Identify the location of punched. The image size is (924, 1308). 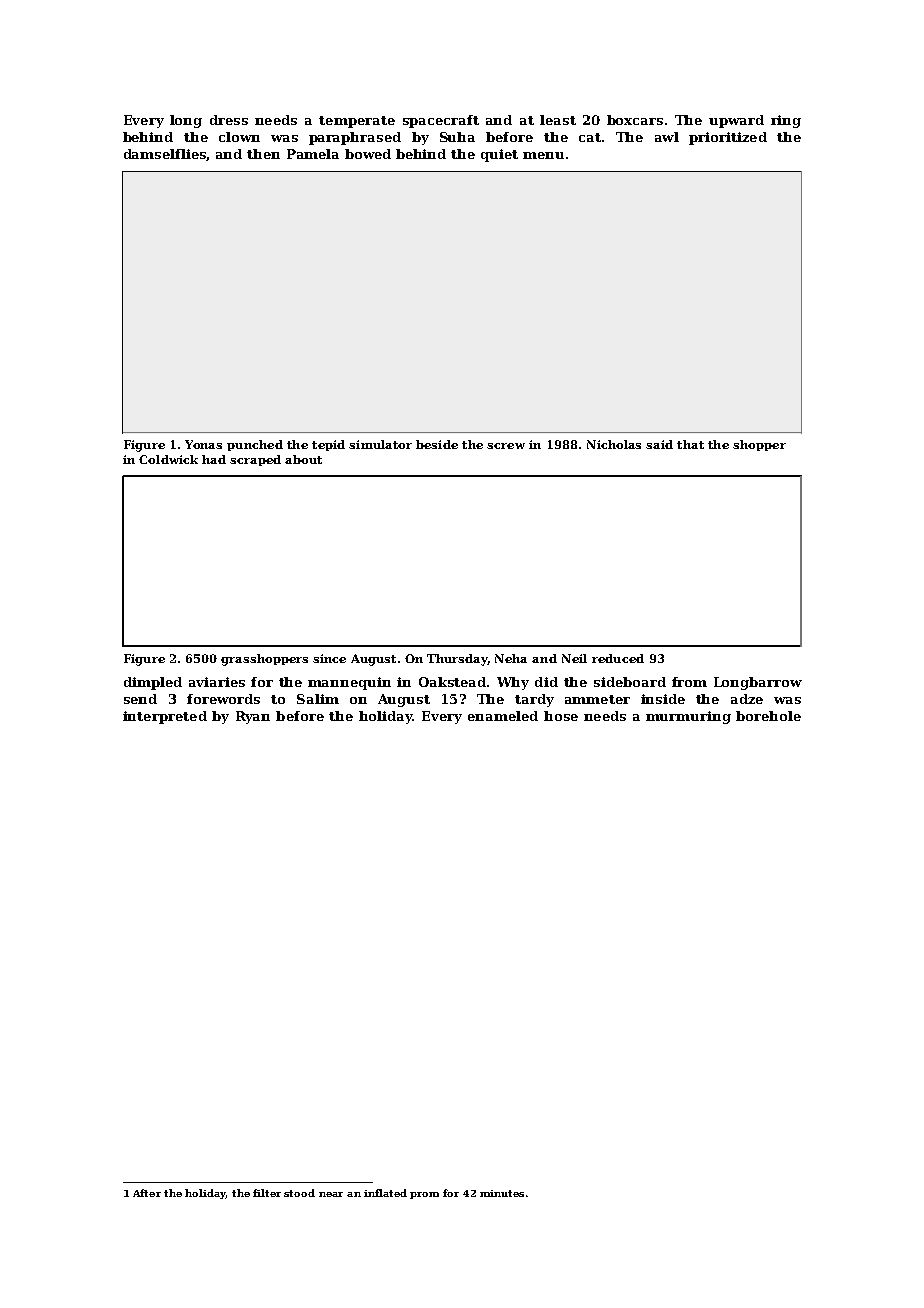
(255, 445).
